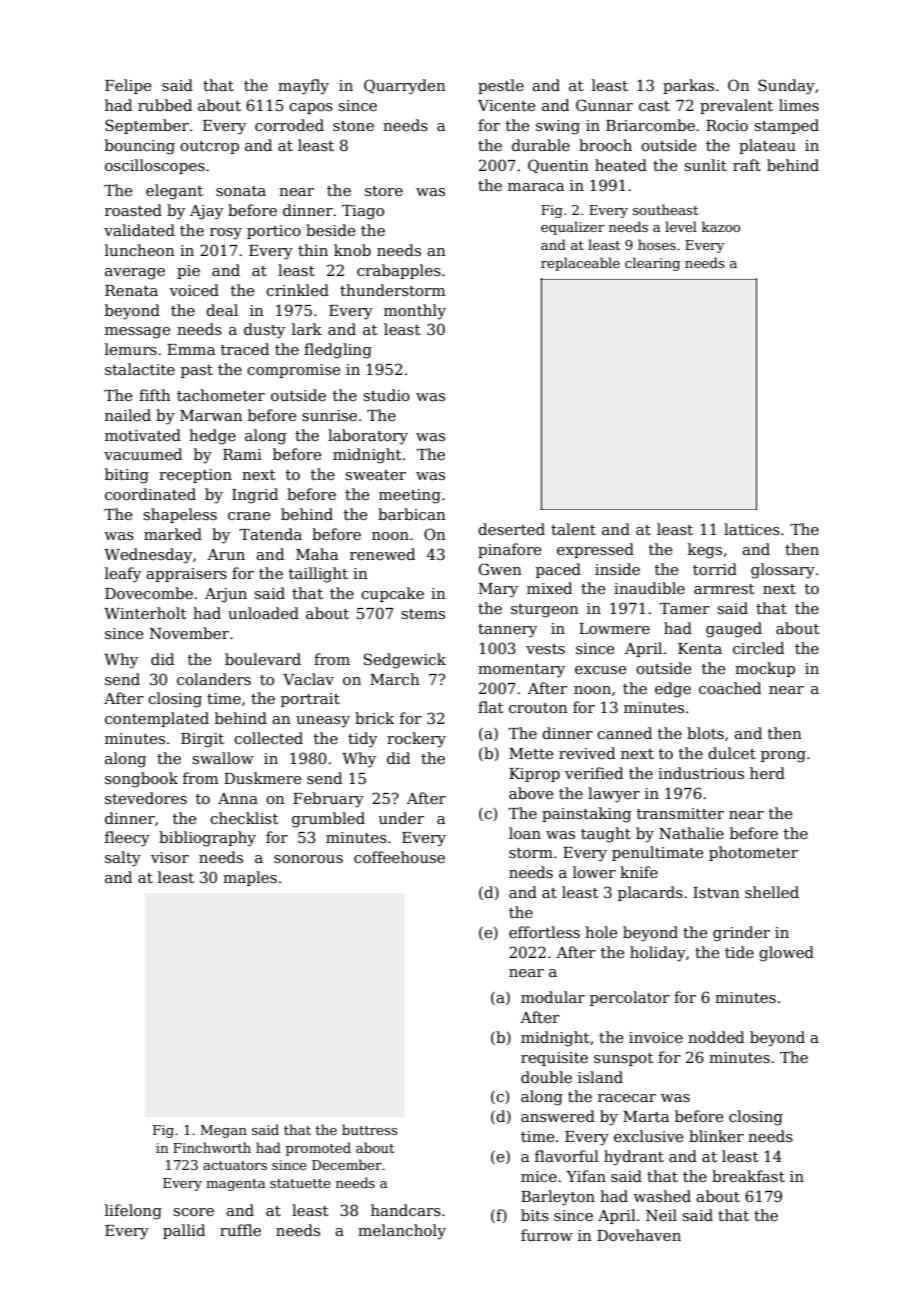  Describe the element at coordinates (730, 688) in the image. I see `coached` at that location.
